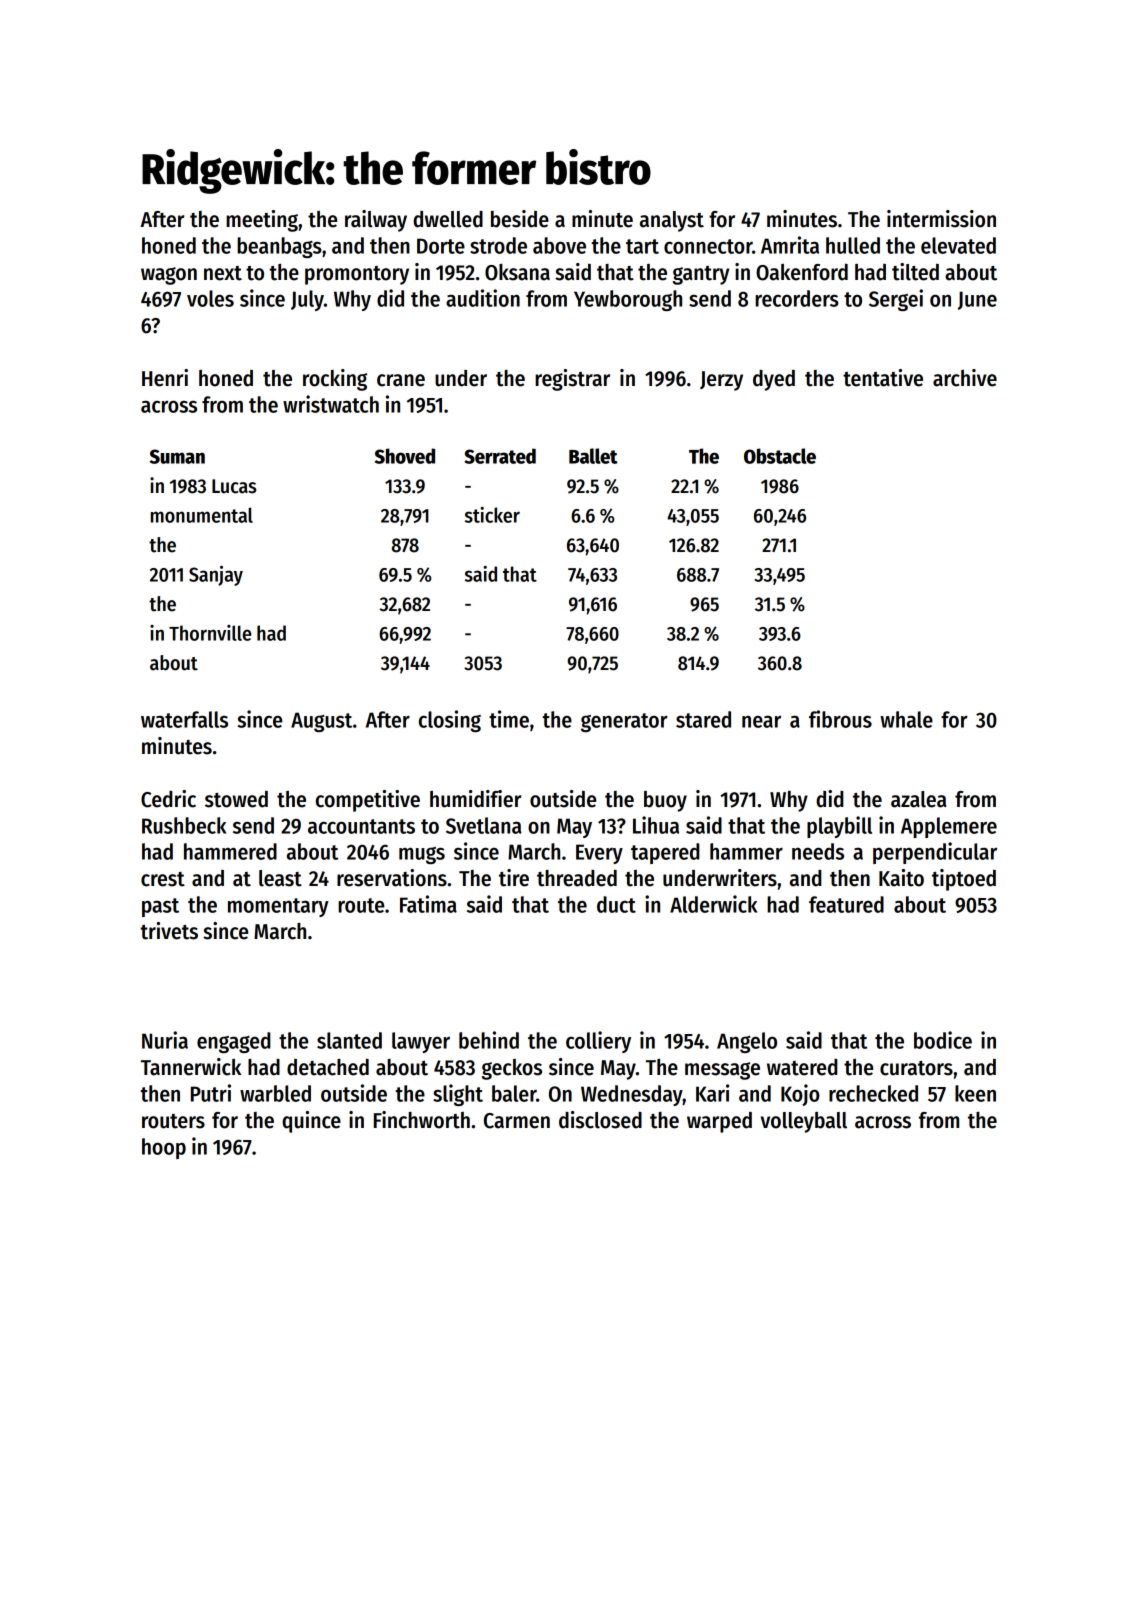 The width and height of the screenshot is (1138, 1609). What do you see at coordinates (262, 221) in the screenshot?
I see `meeting` at bounding box center [262, 221].
